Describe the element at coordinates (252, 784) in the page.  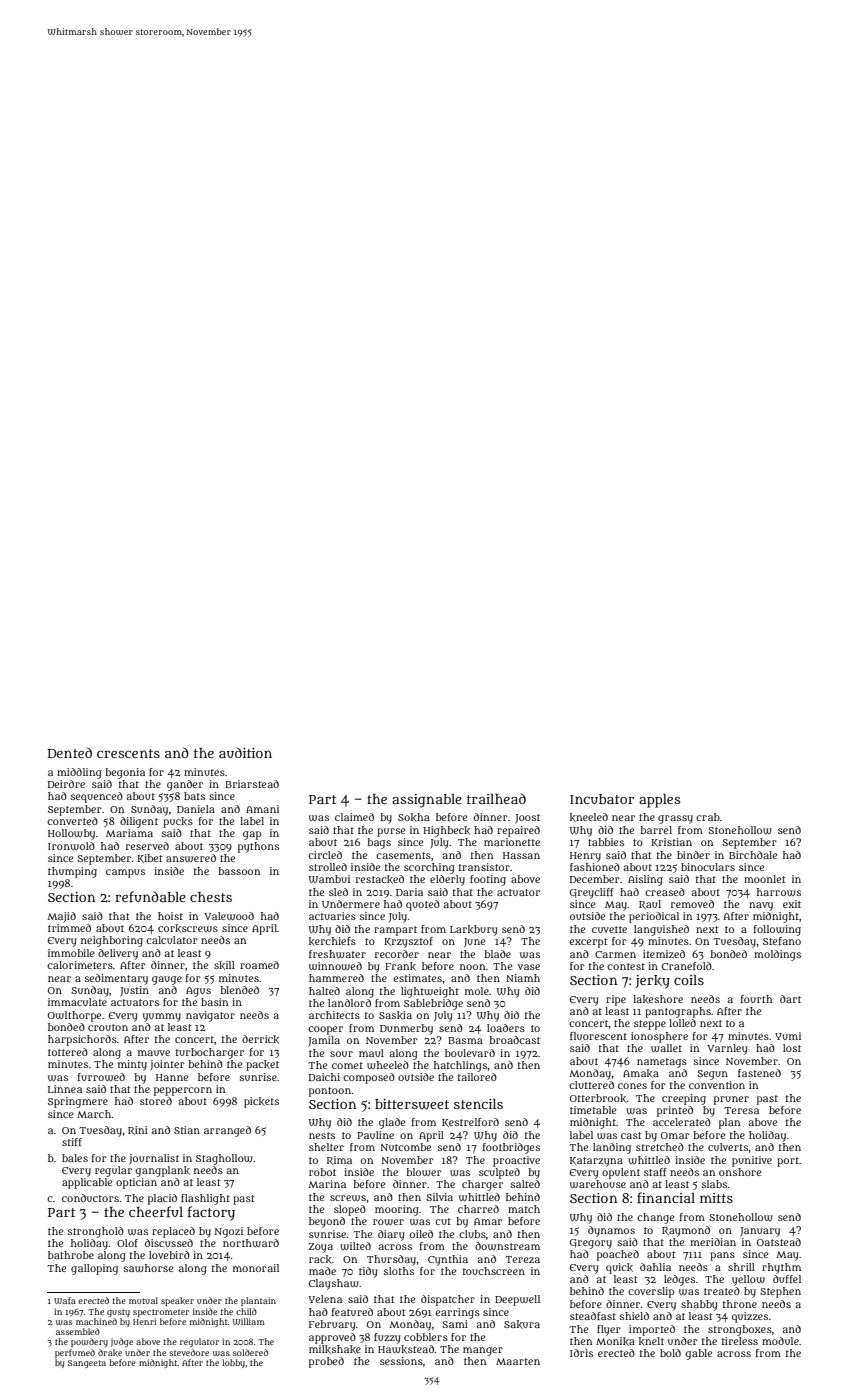
I see `Briarstead` at that location.
